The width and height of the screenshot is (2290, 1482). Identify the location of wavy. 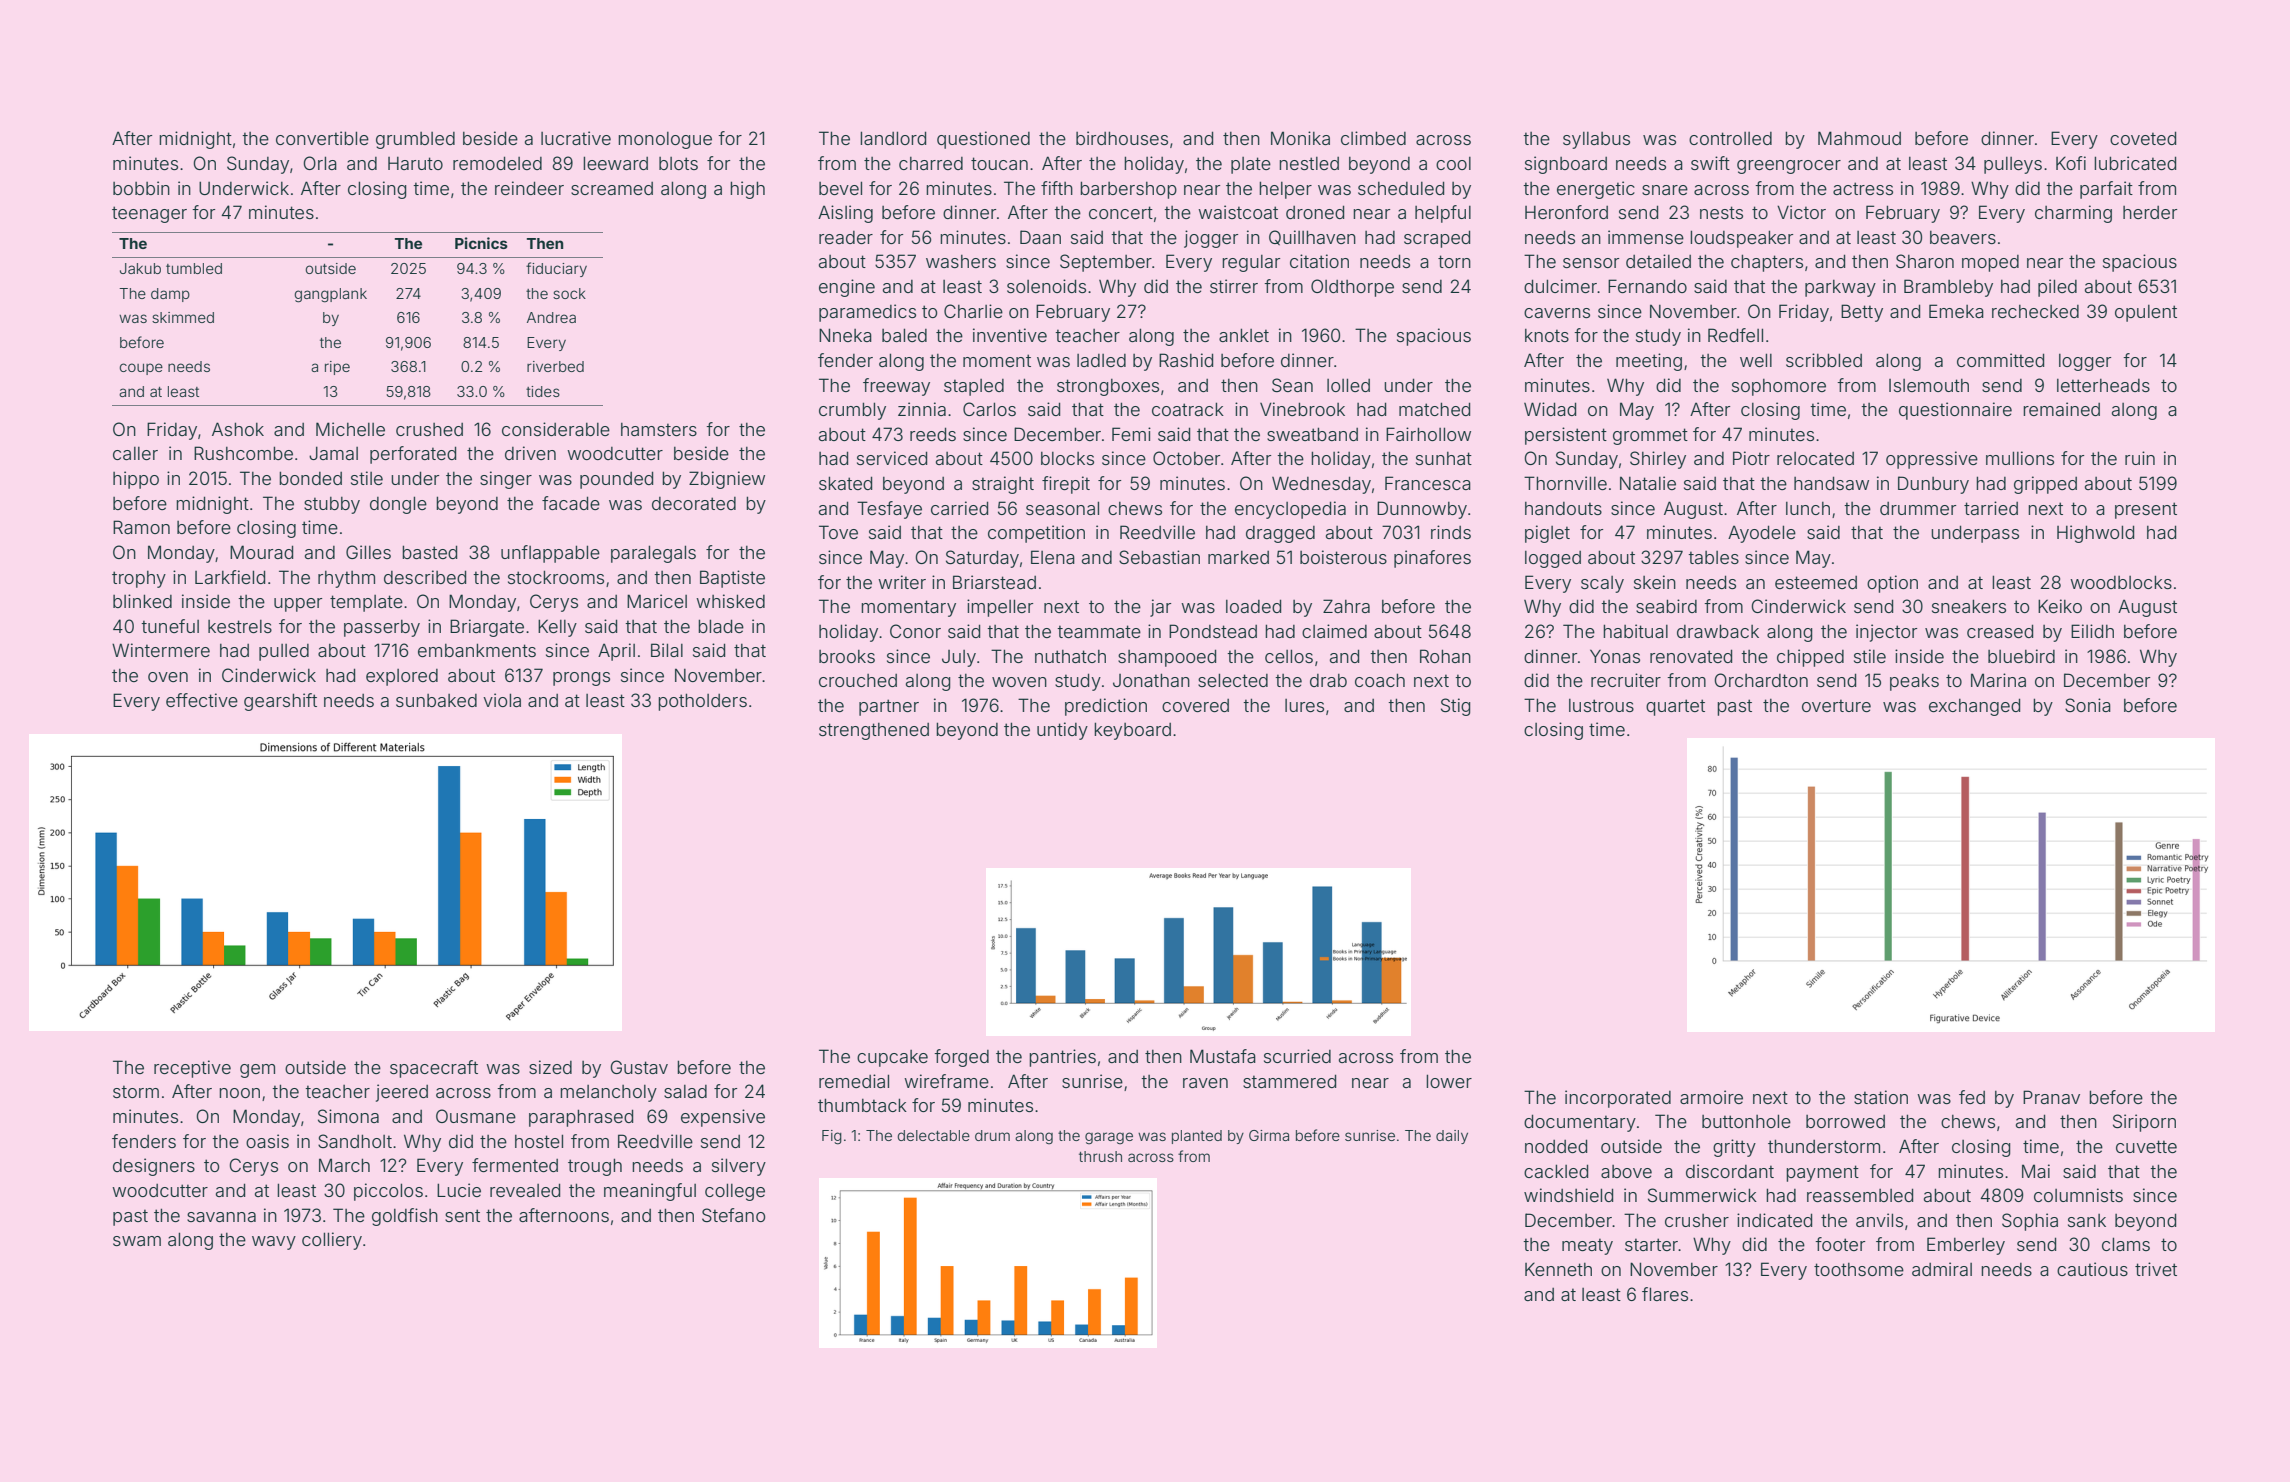
(274, 1243).
